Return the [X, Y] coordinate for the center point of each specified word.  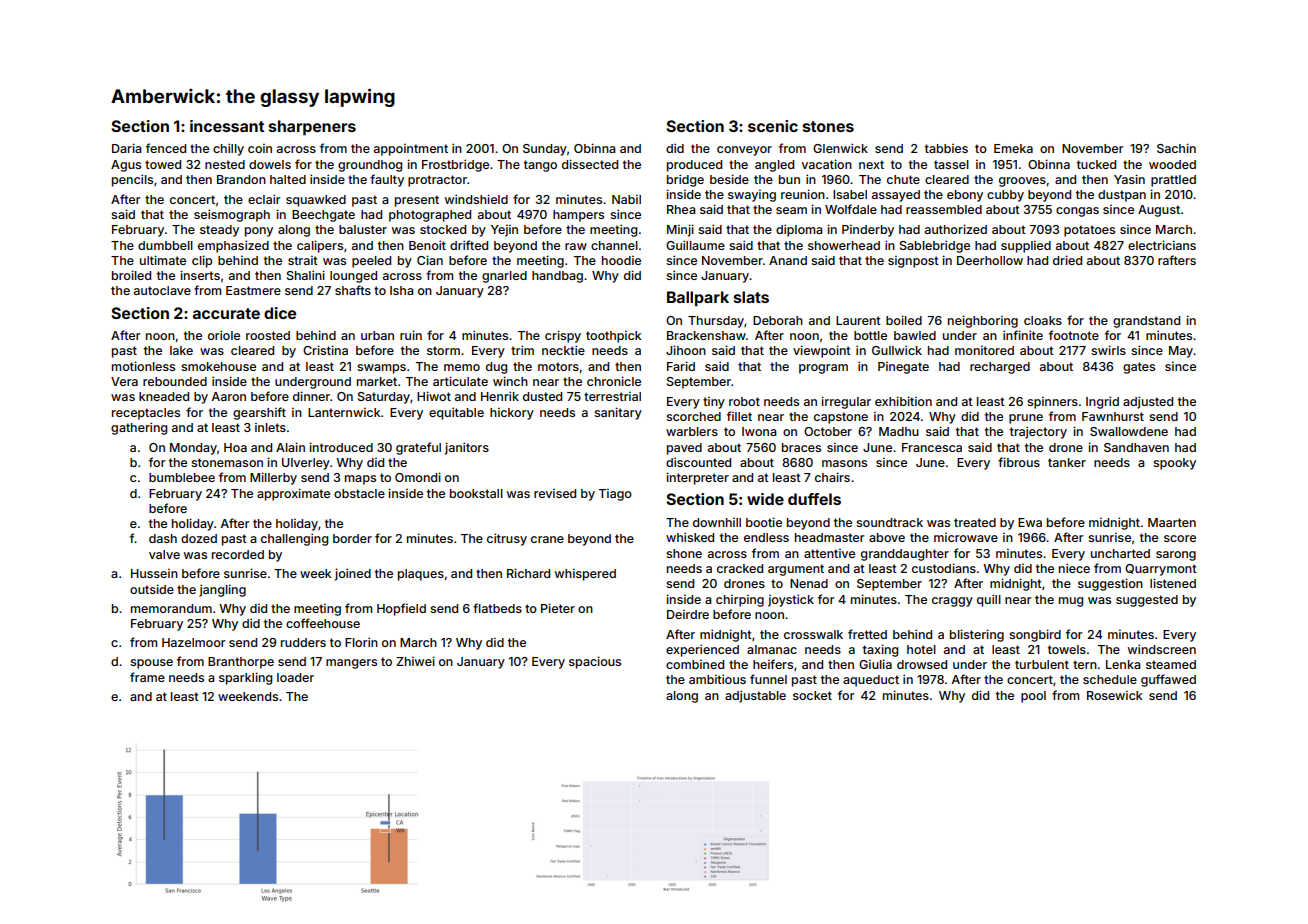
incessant [227, 126]
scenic [773, 126]
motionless [143, 366]
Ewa [1030, 522]
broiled [131, 275]
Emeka [1013, 148]
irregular [846, 402]
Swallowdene [1129, 431]
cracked [740, 568]
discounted [698, 462]
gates [1139, 368]
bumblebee [182, 477]
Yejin [504, 231]
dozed [199, 538]
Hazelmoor [193, 642]
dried [1067, 260]
